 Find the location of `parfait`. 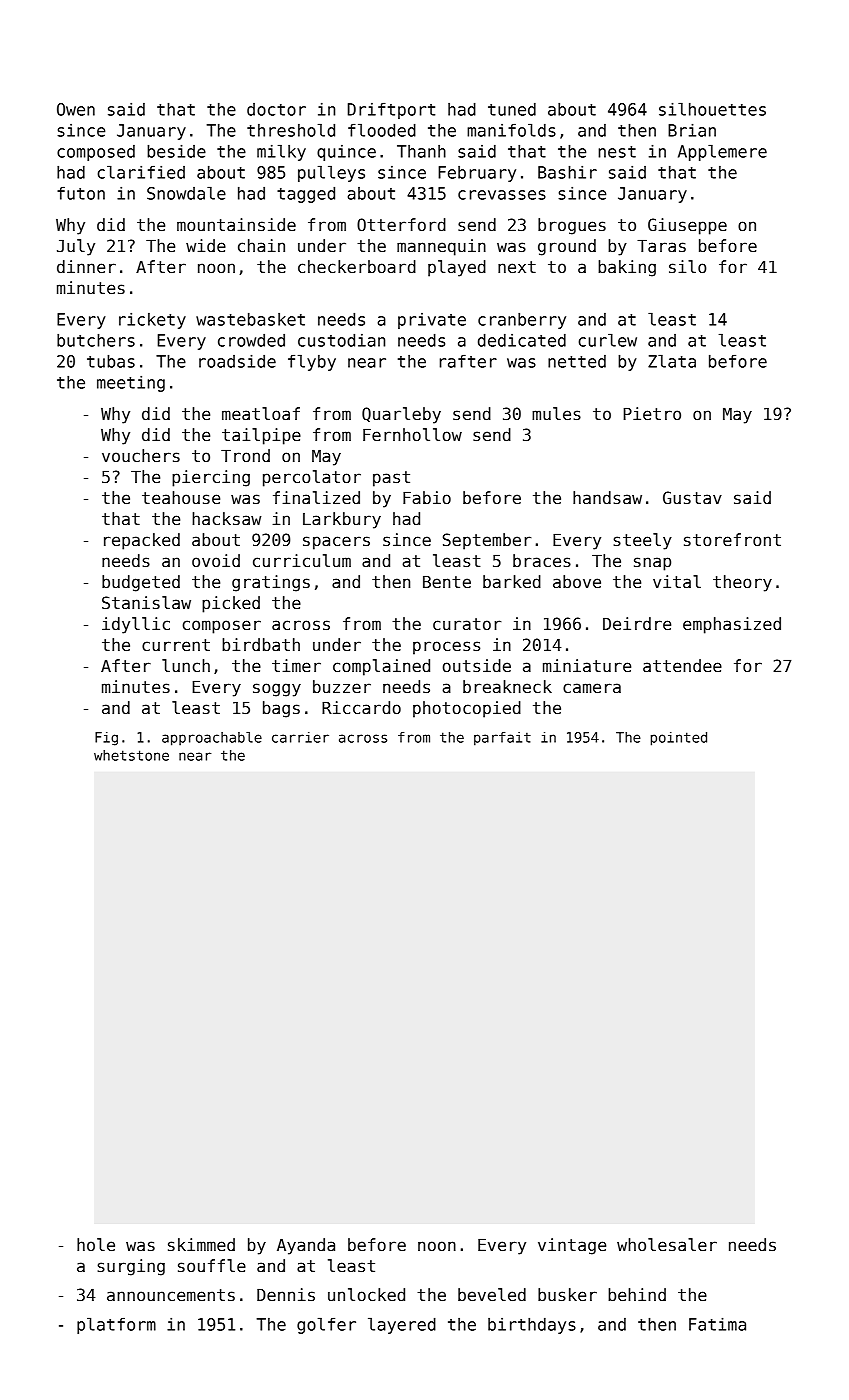

parfait is located at coordinates (502, 739).
